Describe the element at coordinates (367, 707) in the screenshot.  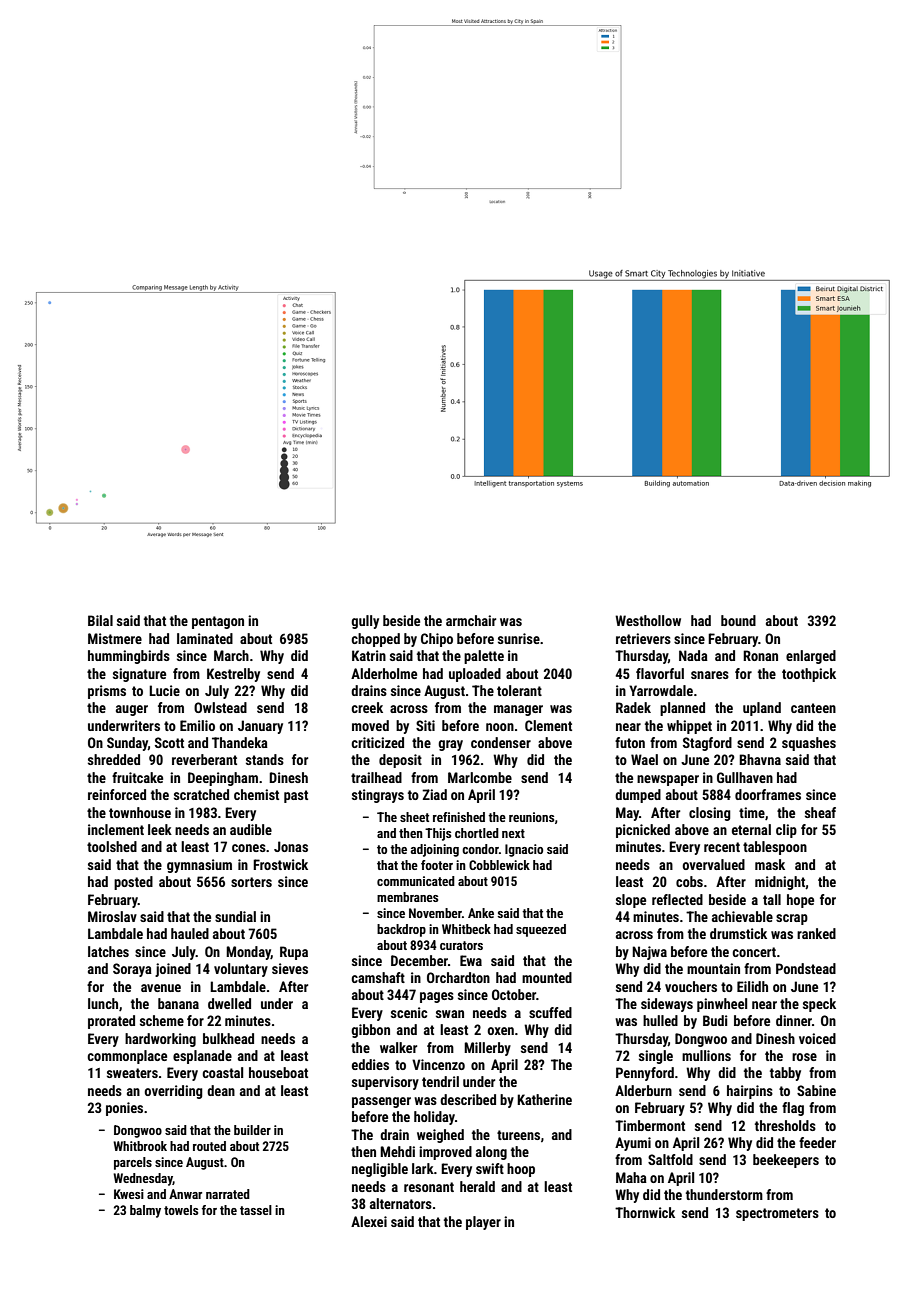
I see `creek` at that location.
